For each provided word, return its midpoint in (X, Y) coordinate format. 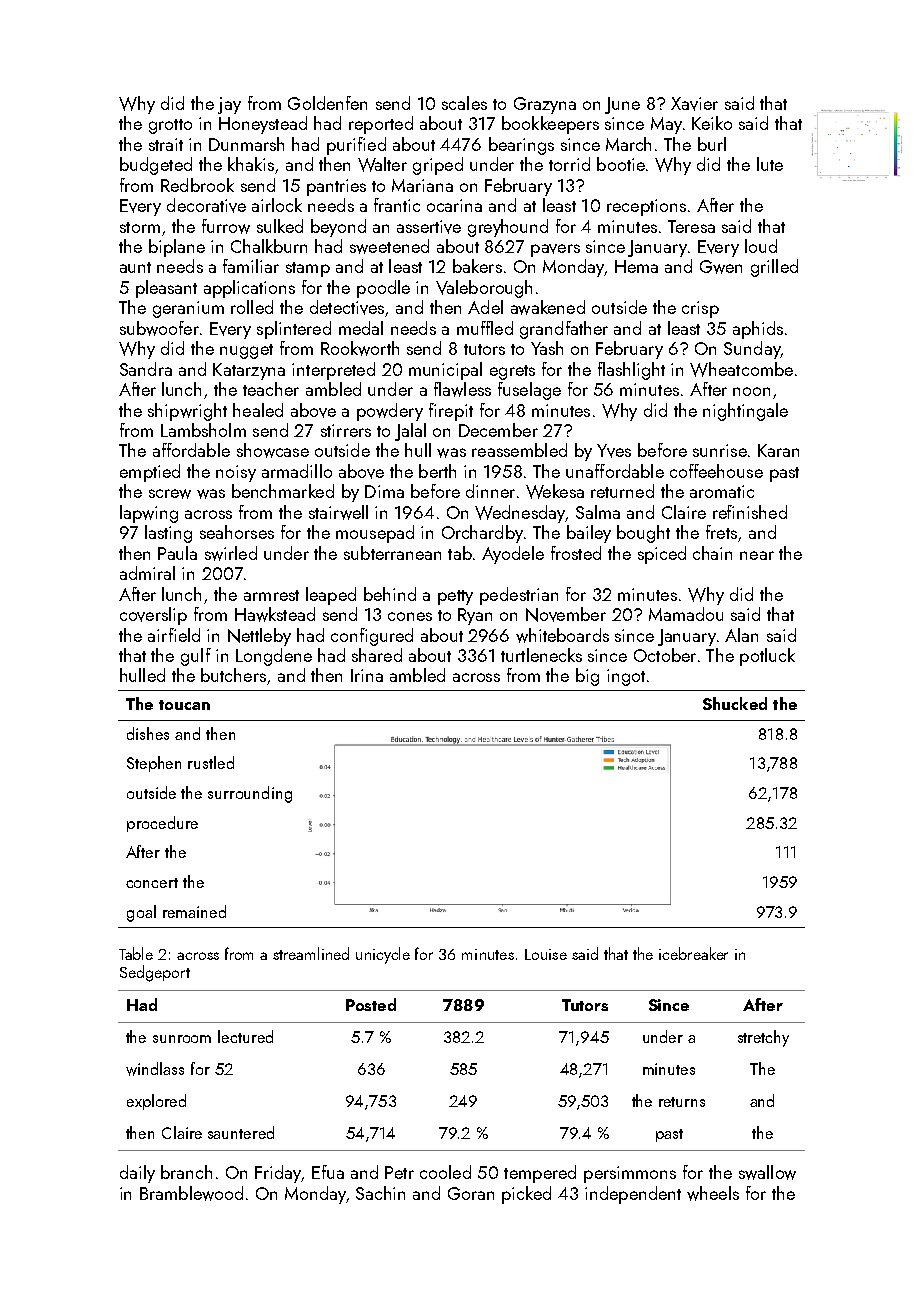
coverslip (153, 616)
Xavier (694, 104)
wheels (713, 1193)
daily (137, 1174)
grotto (170, 126)
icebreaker (693, 953)
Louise (546, 954)
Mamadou (686, 614)
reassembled (519, 450)
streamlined (311, 953)
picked (526, 1195)
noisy (236, 473)
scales (464, 103)
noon (751, 391)
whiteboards (562, 635)
